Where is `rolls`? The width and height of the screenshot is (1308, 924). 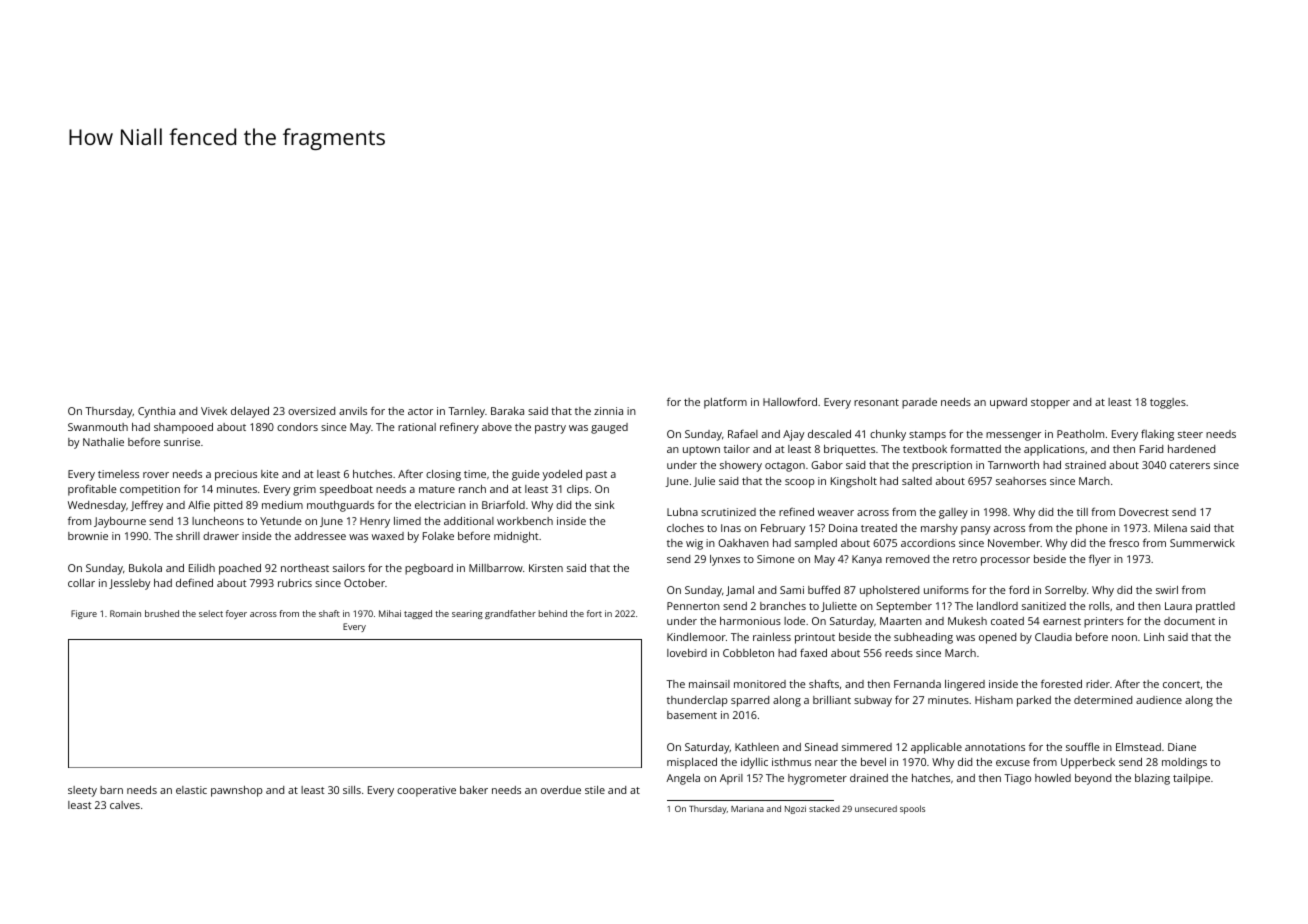
rolls is located at coordinates (1099, 606).
